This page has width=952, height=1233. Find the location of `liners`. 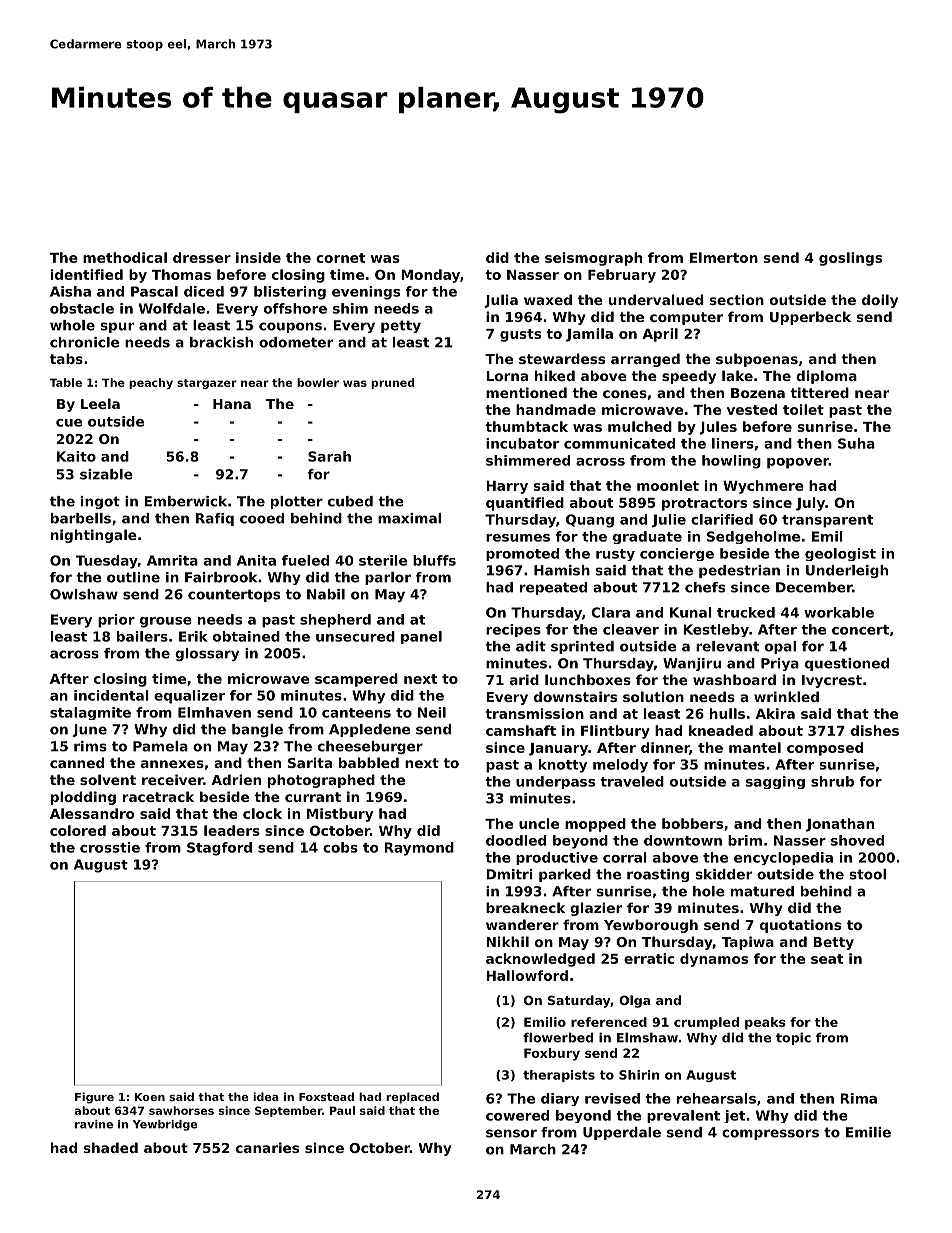

liners is located at coordinates (733, 443).
